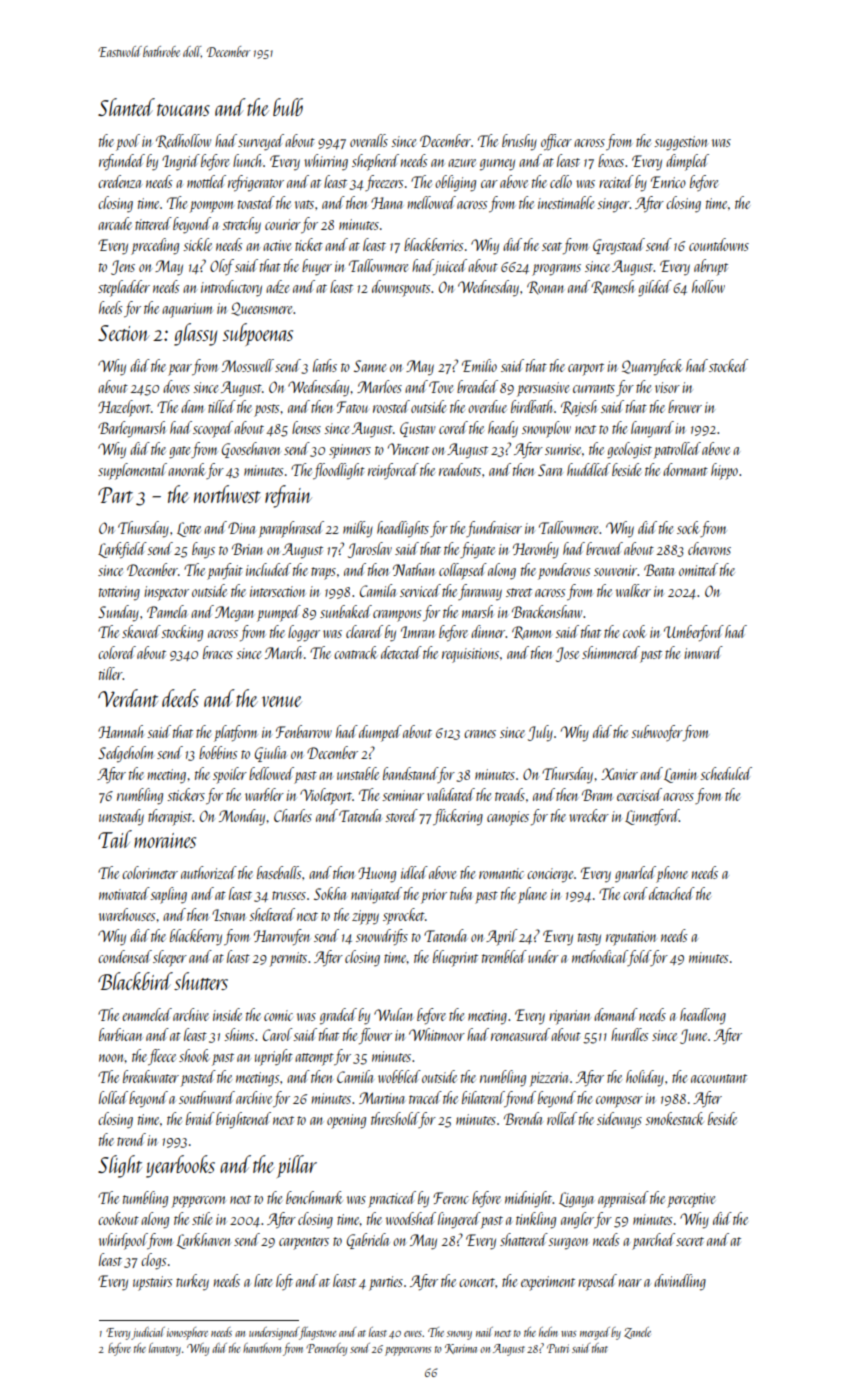 This screenshot has height=1400, width=849. I want to click on traced, so click(425, 1097).
